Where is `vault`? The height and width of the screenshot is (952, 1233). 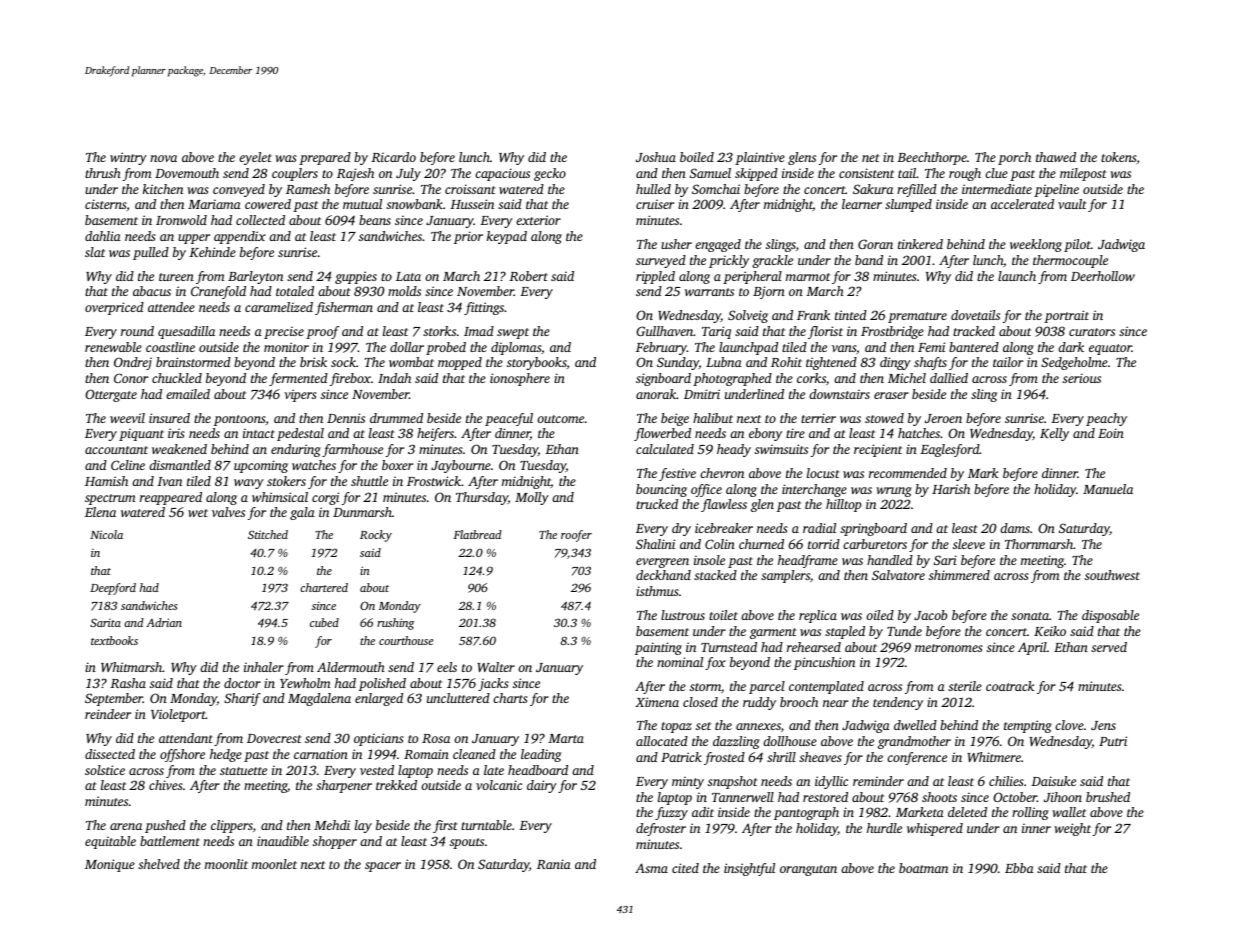 vault is located at coordinates (1072, 204).
